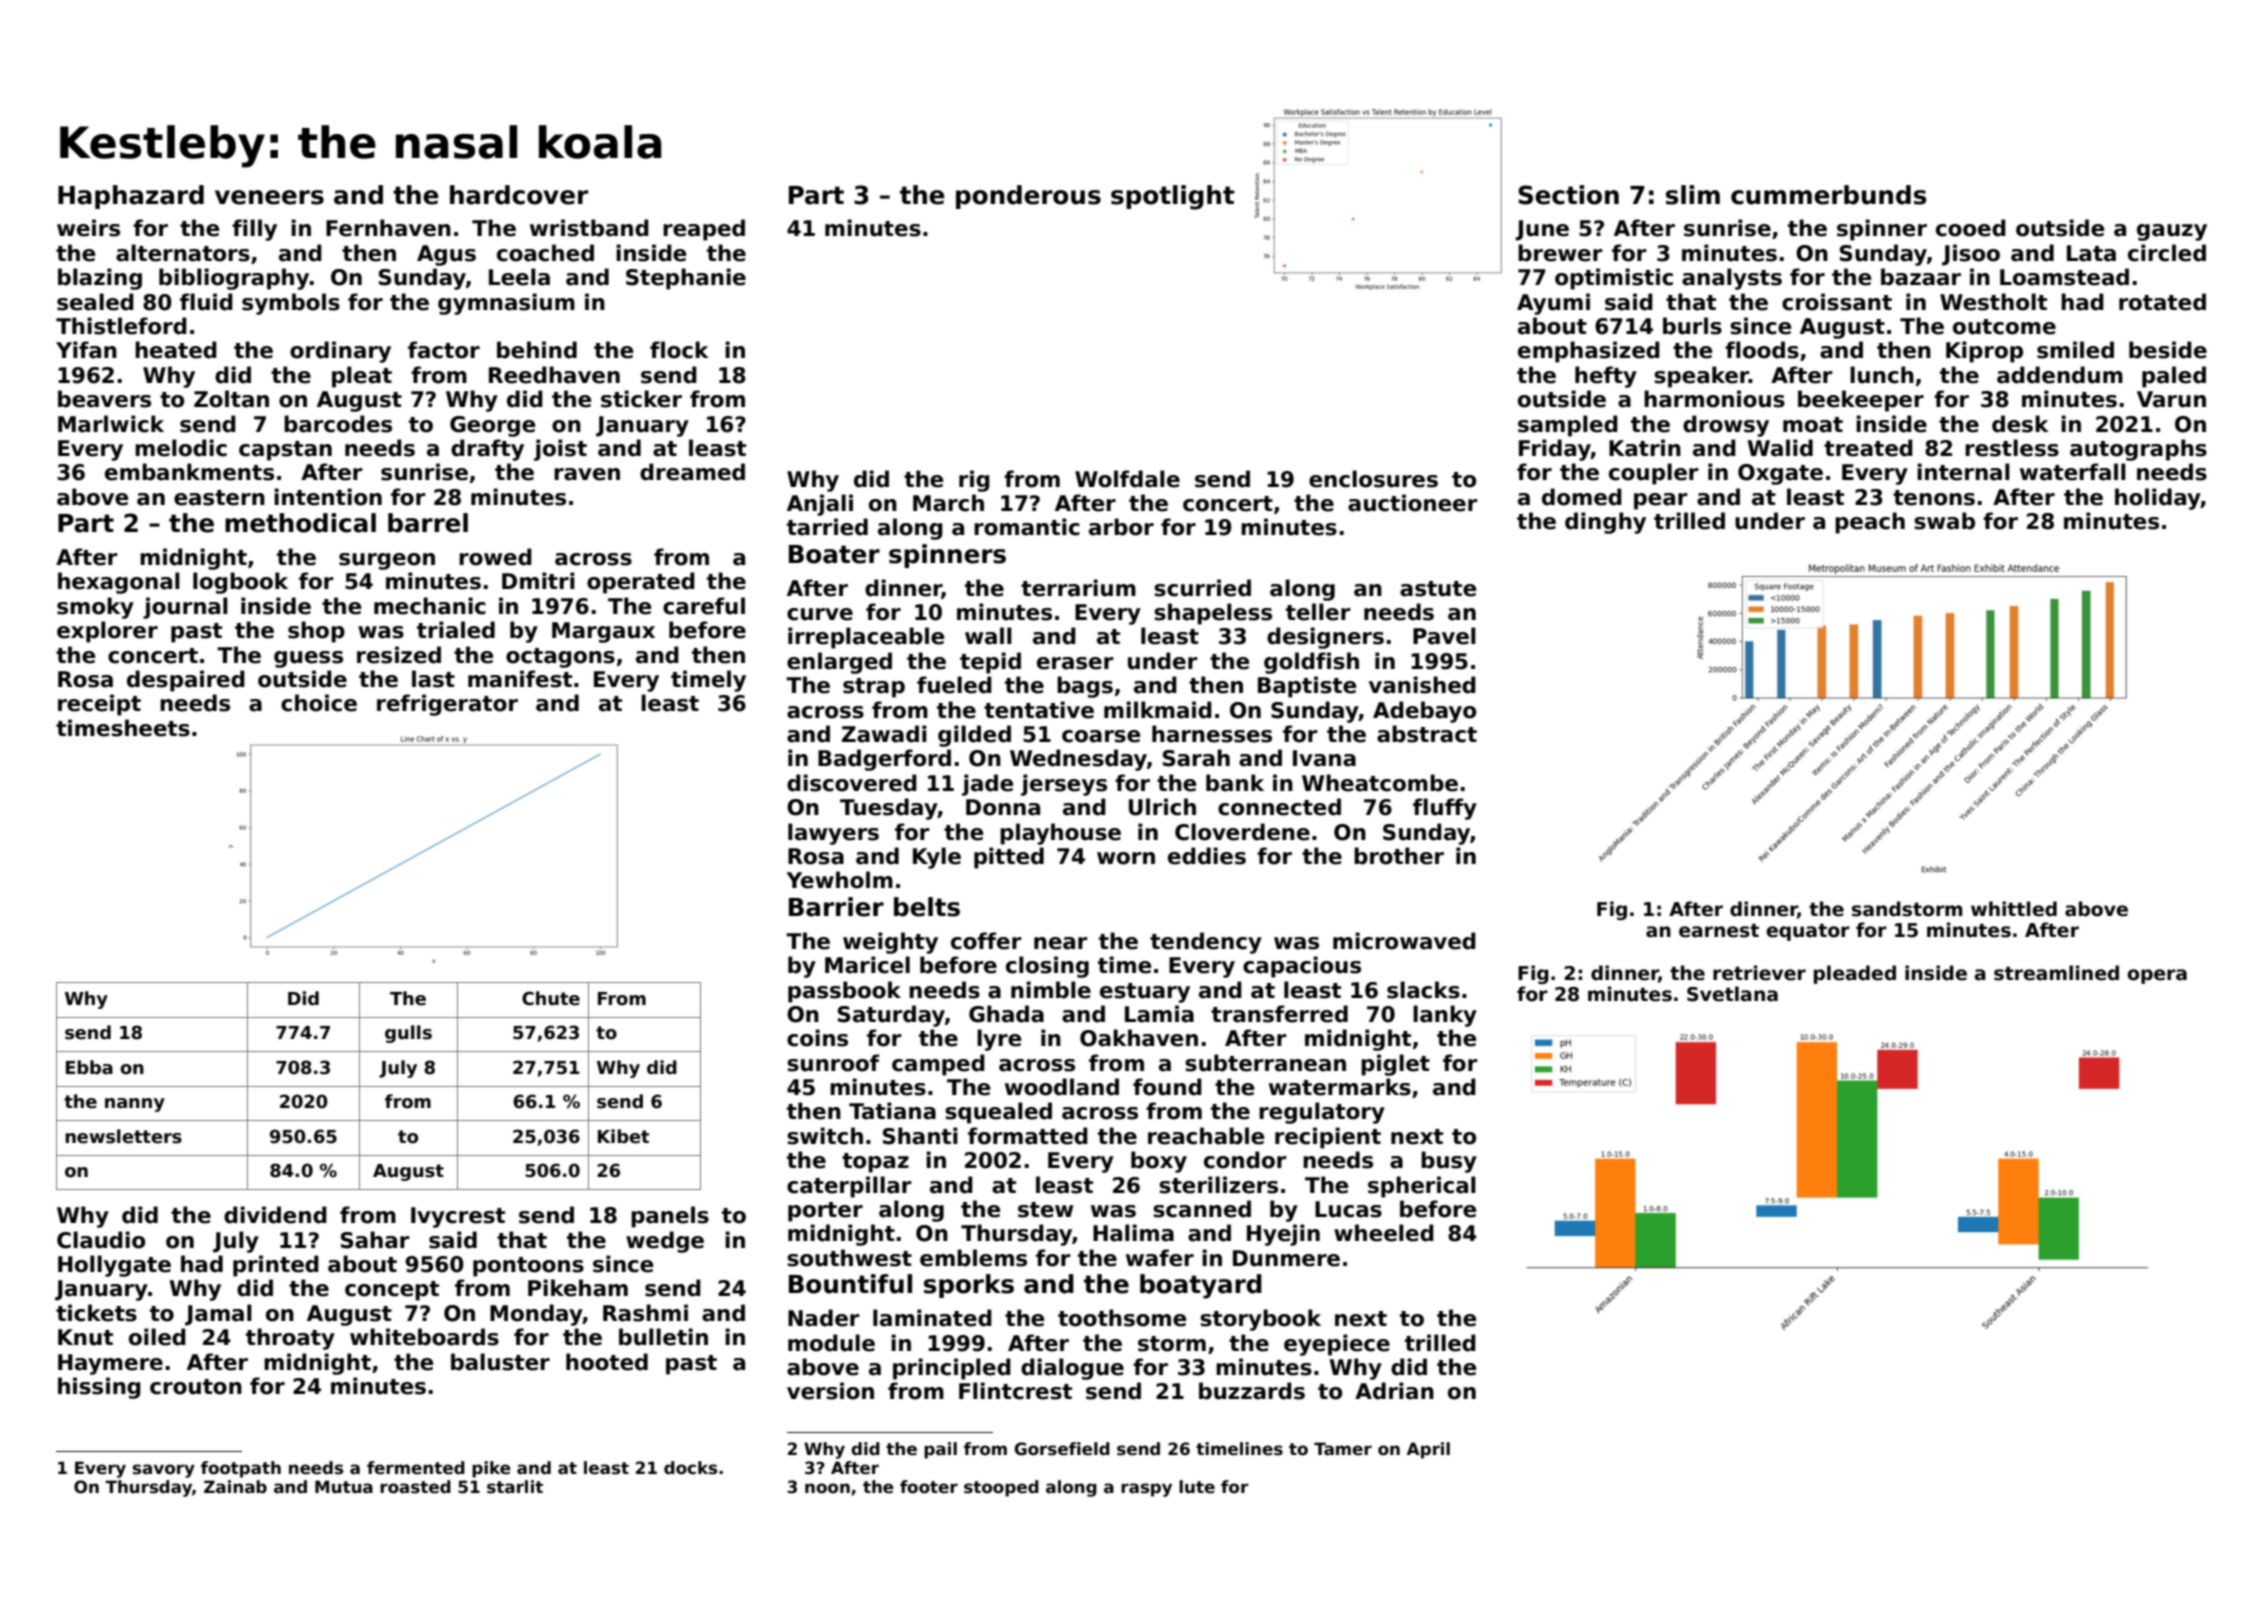  What do you see at coordinates (308, 659) in the document?
I see `guess` at bounding box center [308, 659].
